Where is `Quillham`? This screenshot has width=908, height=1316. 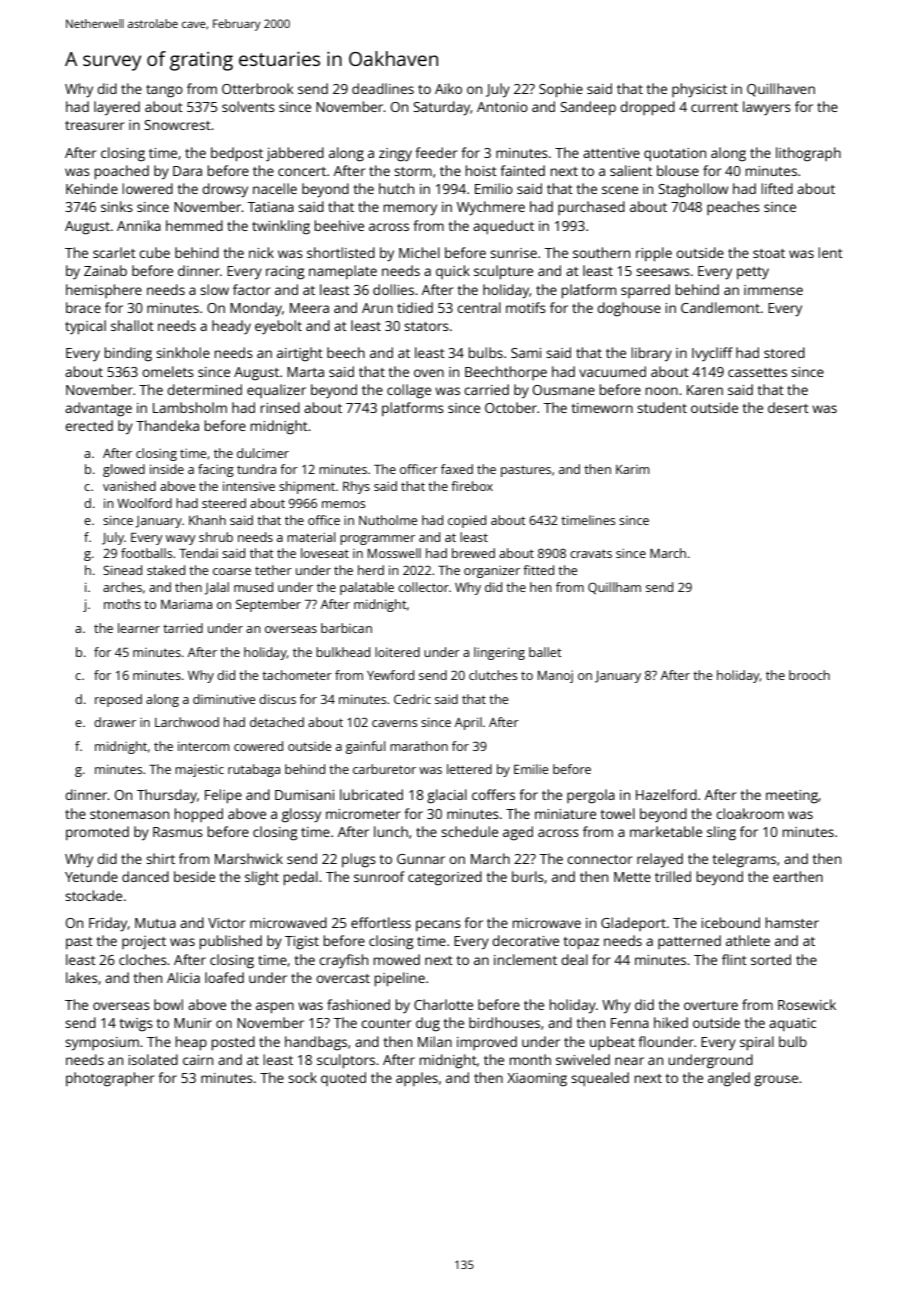
Quillham is located at coordinates (614, 588).
